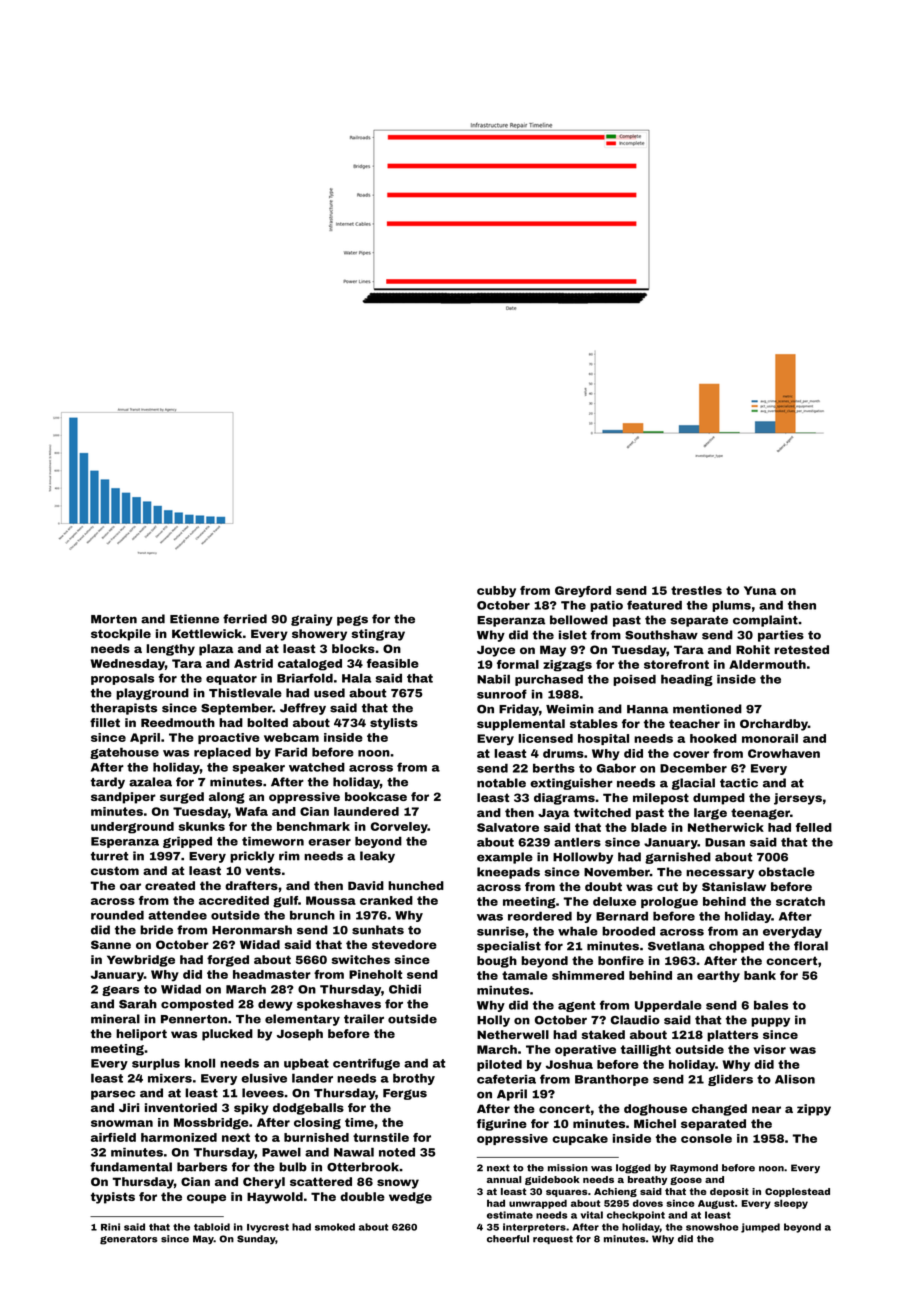 This document has height=1308, width=924. I want to click on benchmark, so click(313, 826).
